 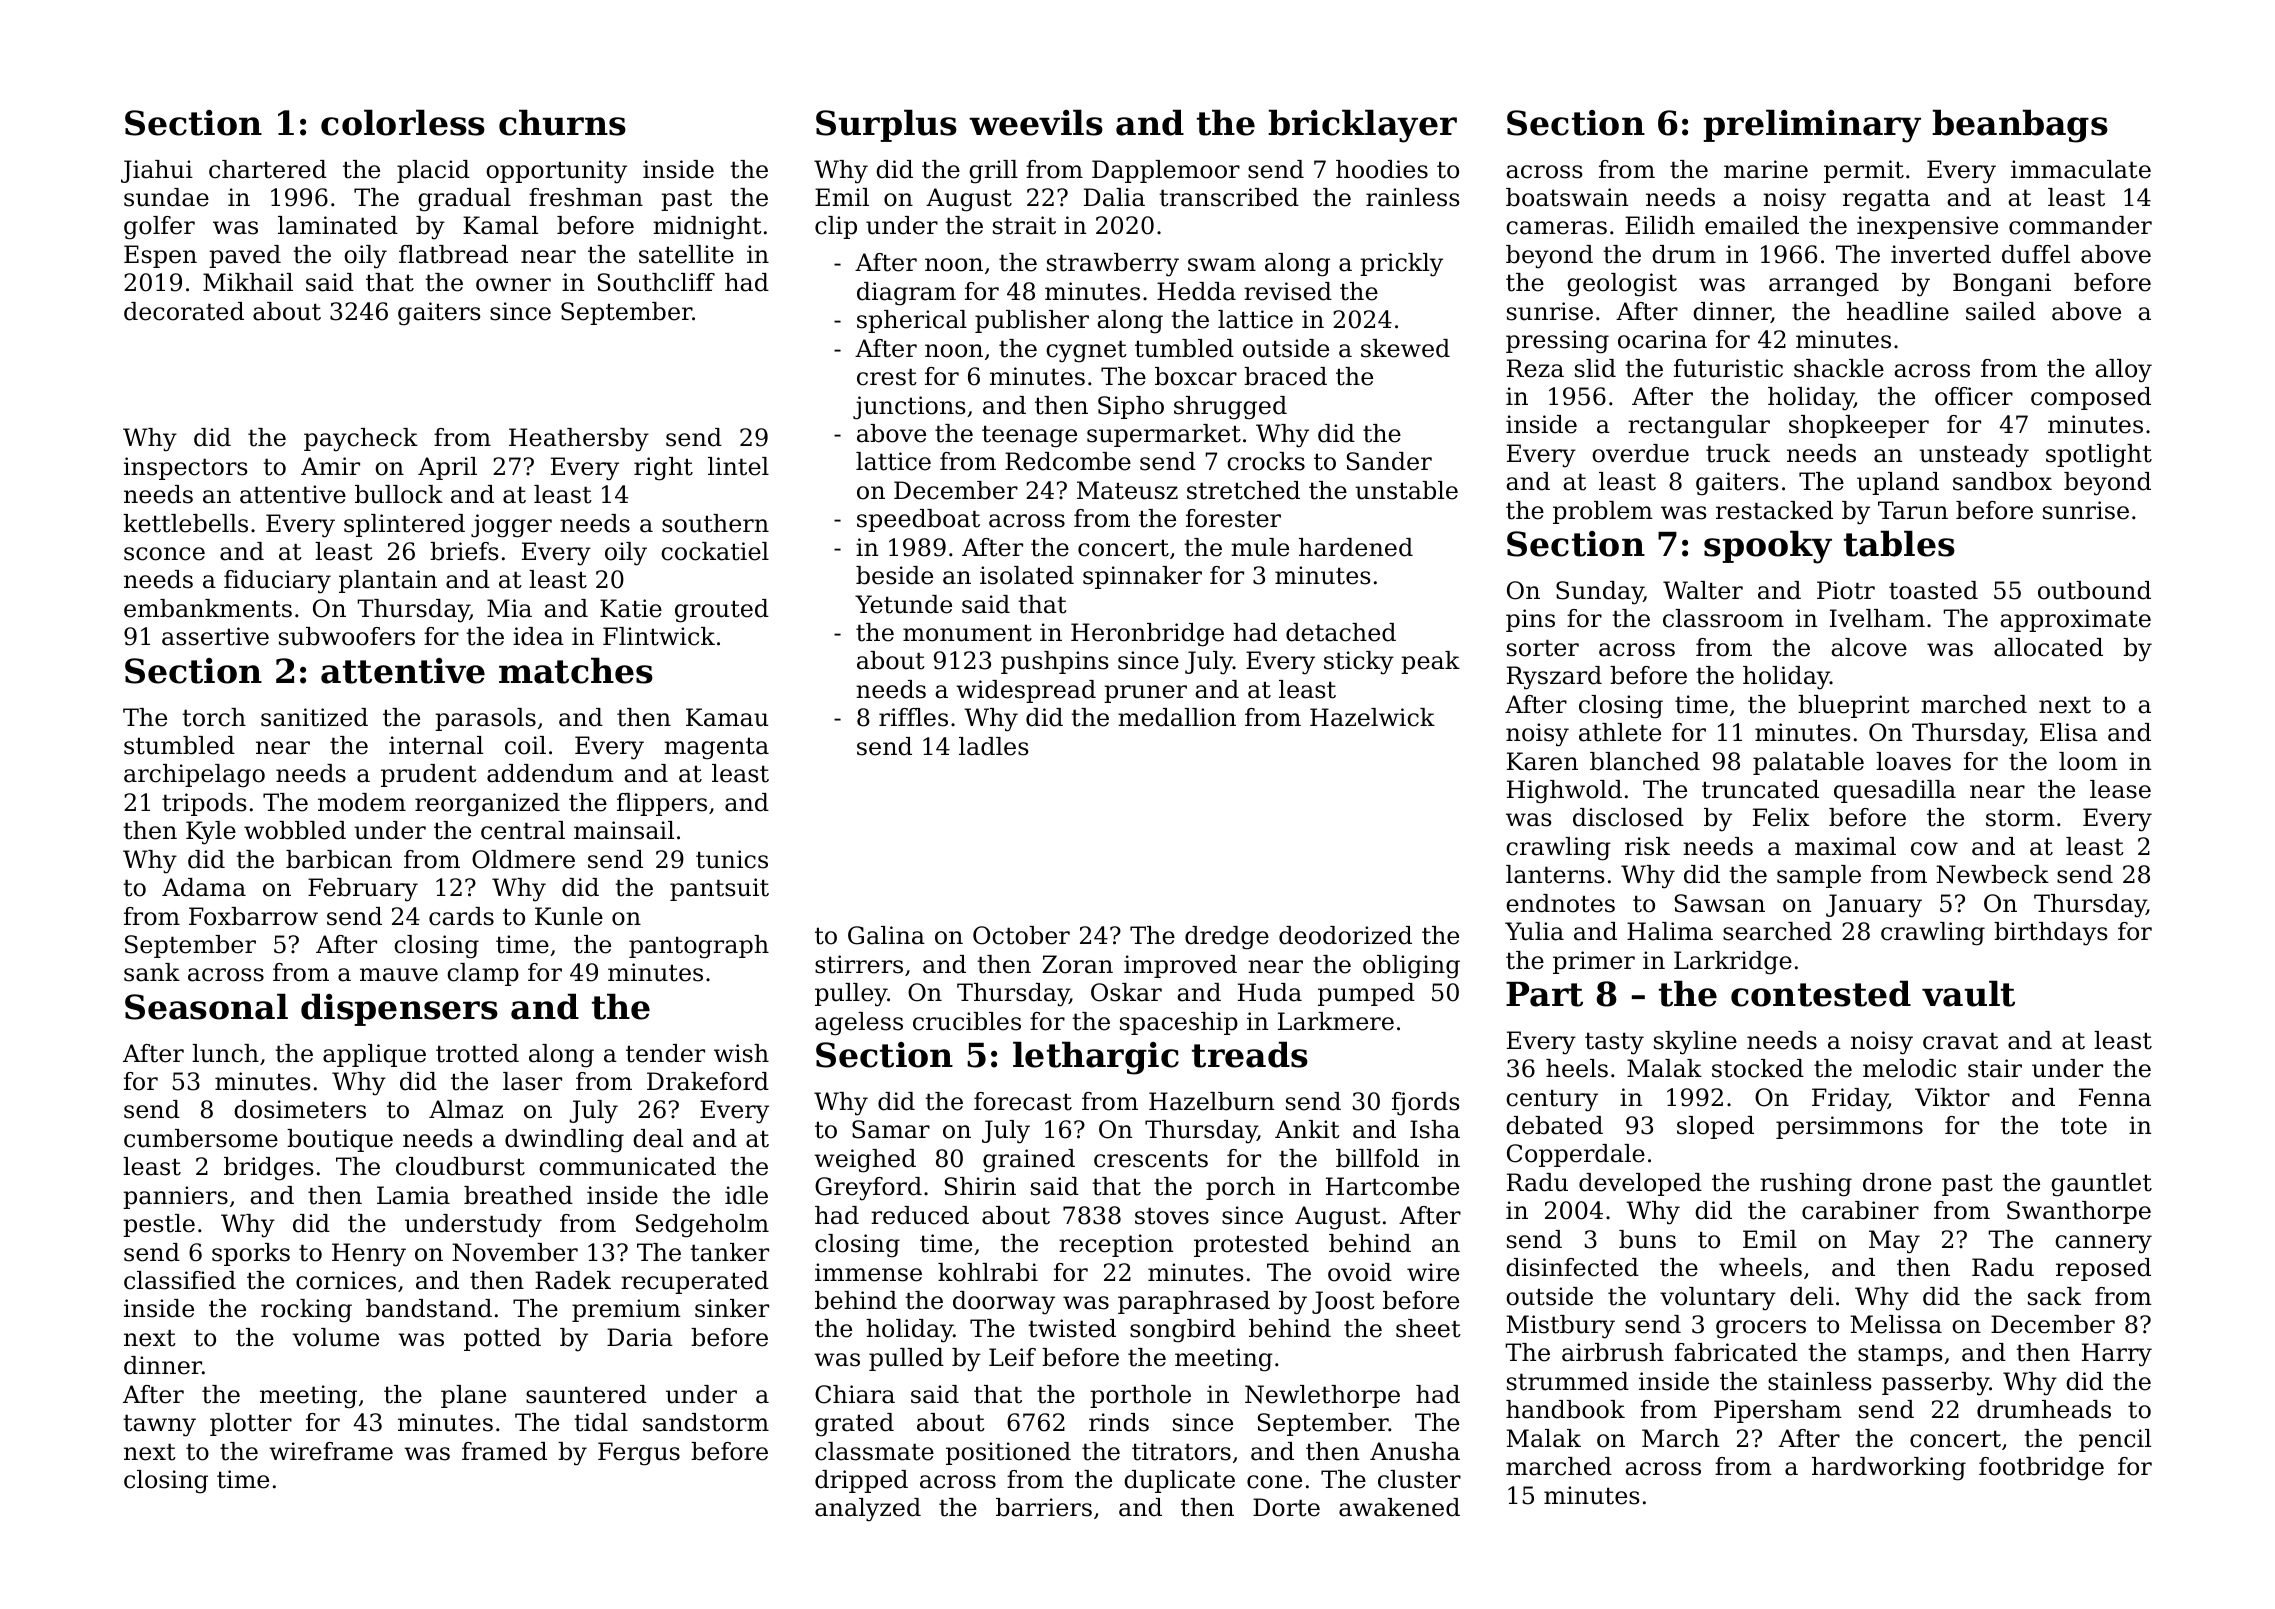 I want to click on footbridge, so click(x=2041, y=1469).
